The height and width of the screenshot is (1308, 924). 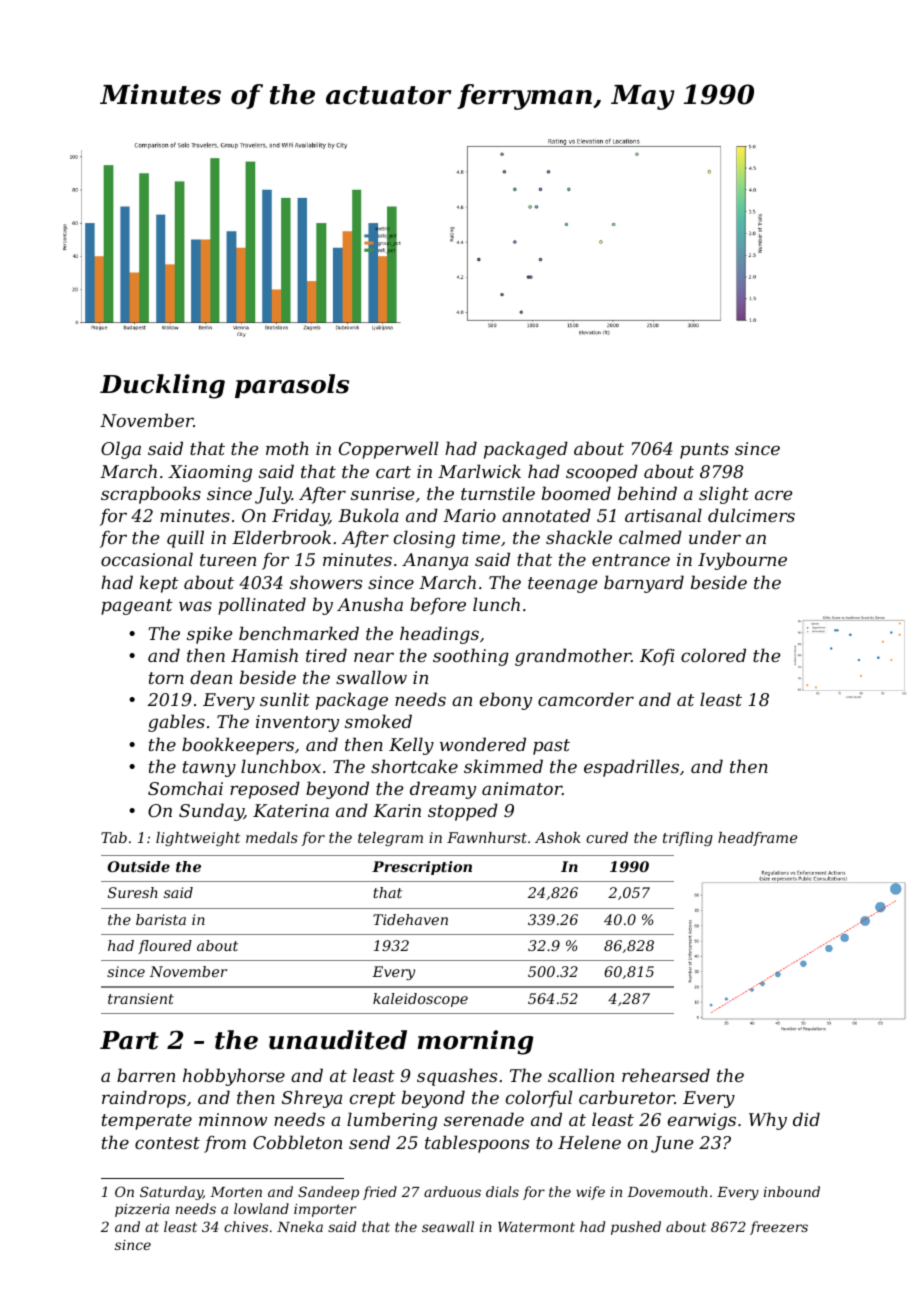 What do you see at coordinates (688, 839) in the screenshot?
I see `trifling` at bounding box center [688, 839].
